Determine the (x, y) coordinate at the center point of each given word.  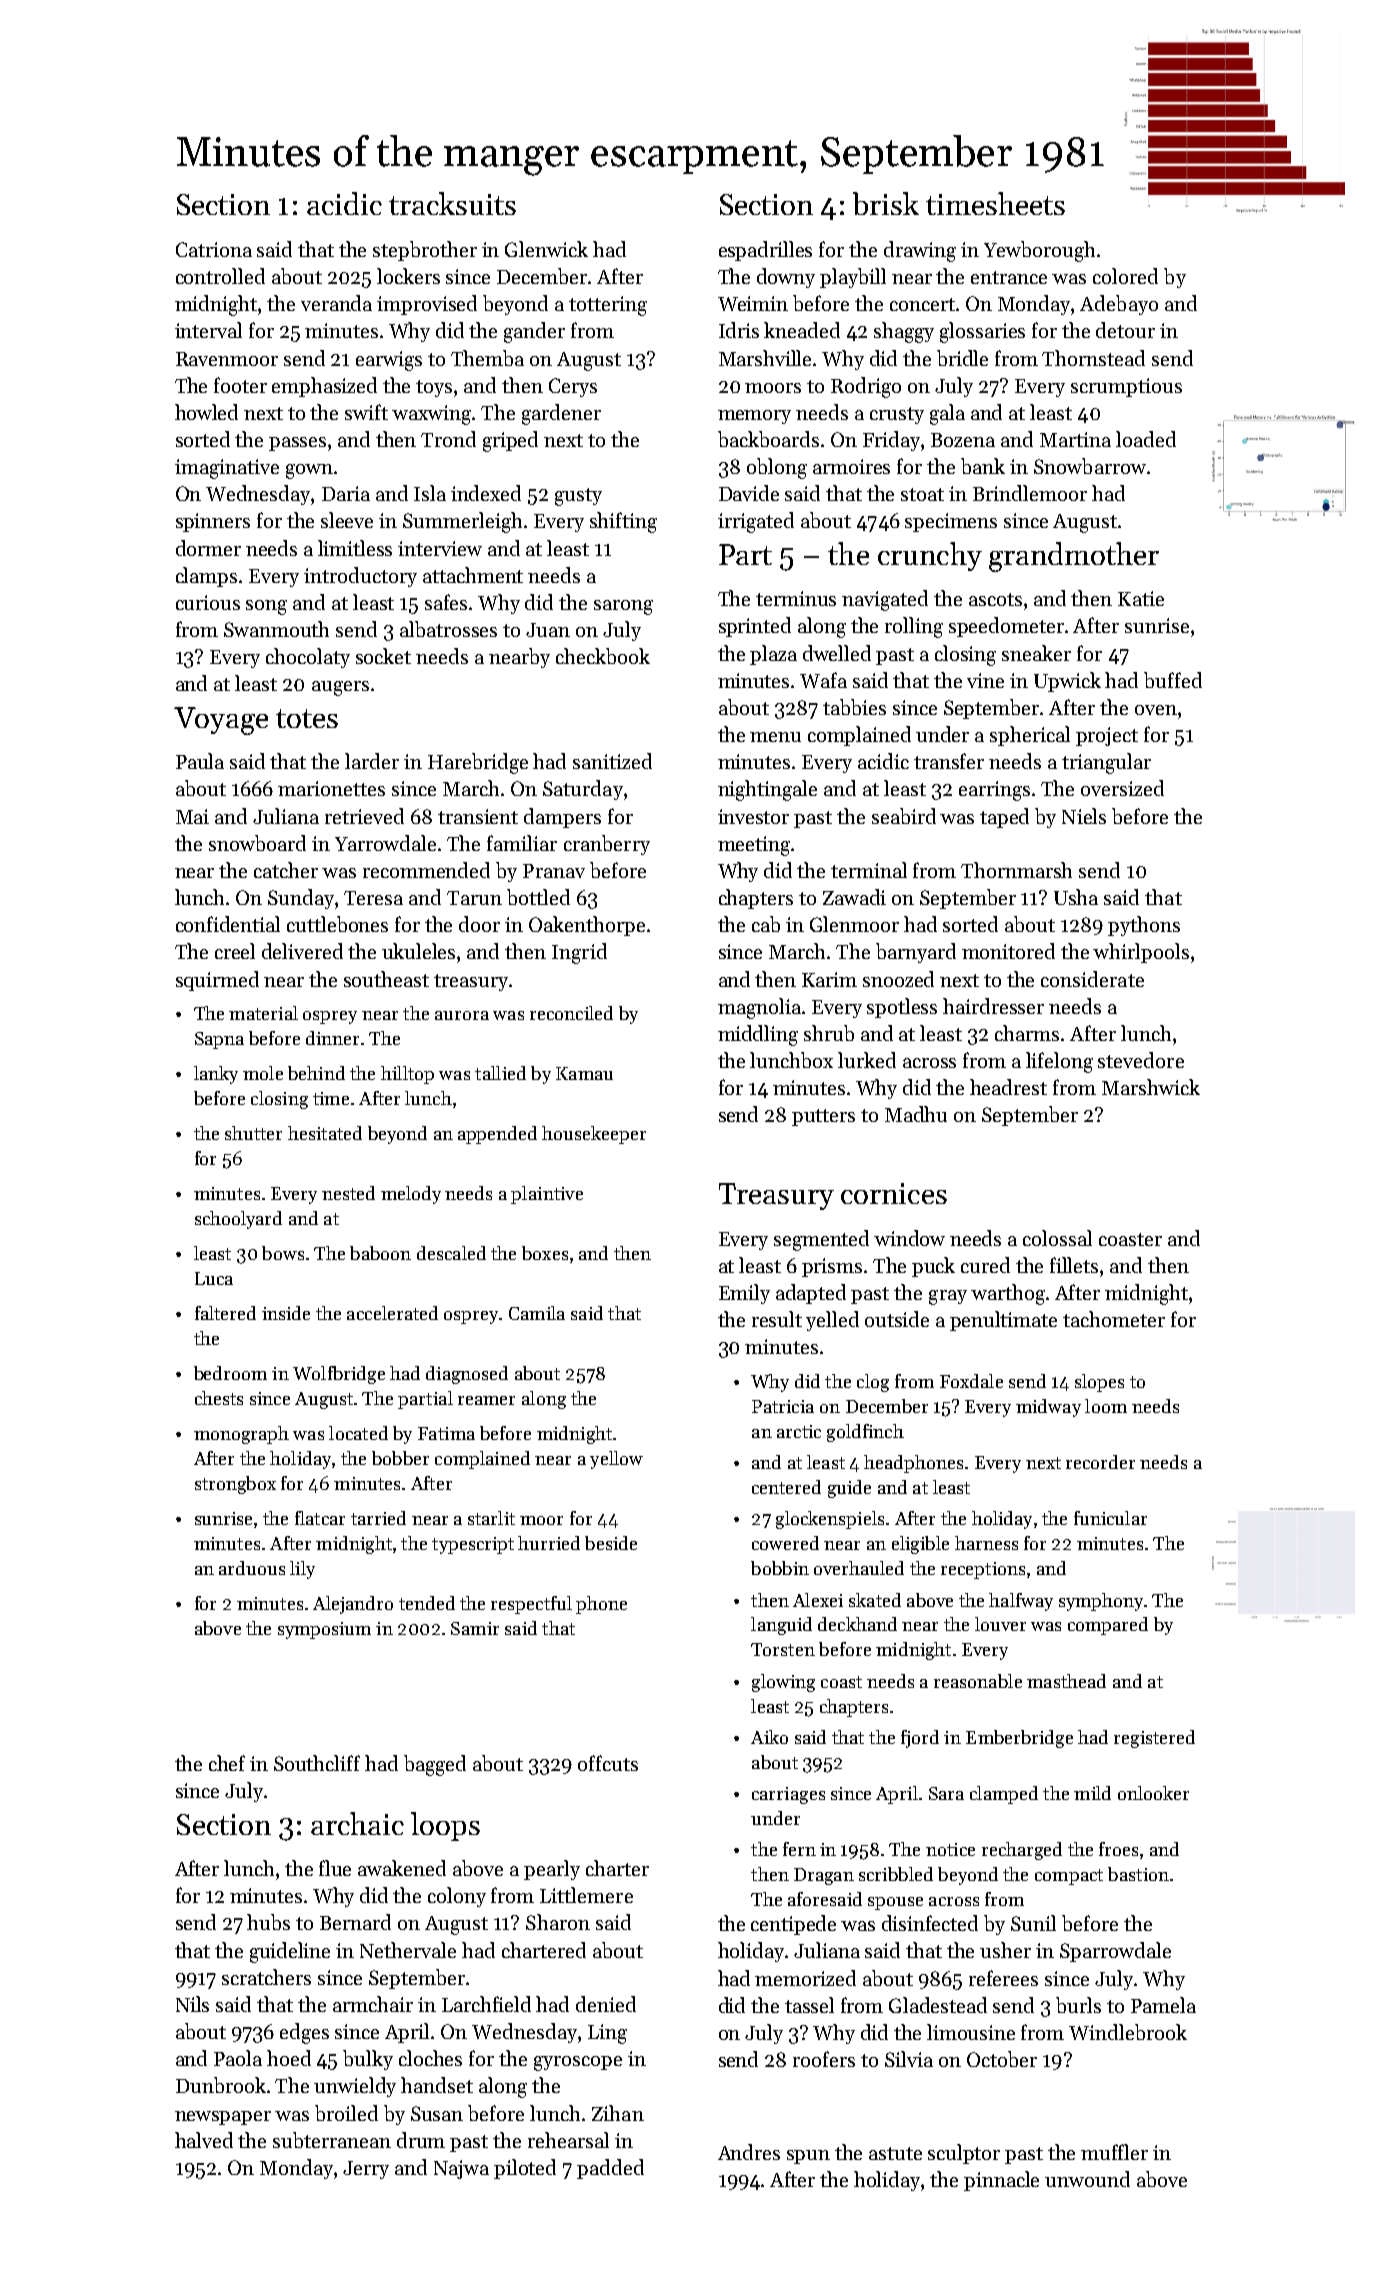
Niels (1084, 816)
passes (297, 444)
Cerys (573, 387)
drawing (920, 251)
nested (348, 1193)
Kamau (584, 1073)
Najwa (461, 2169)
